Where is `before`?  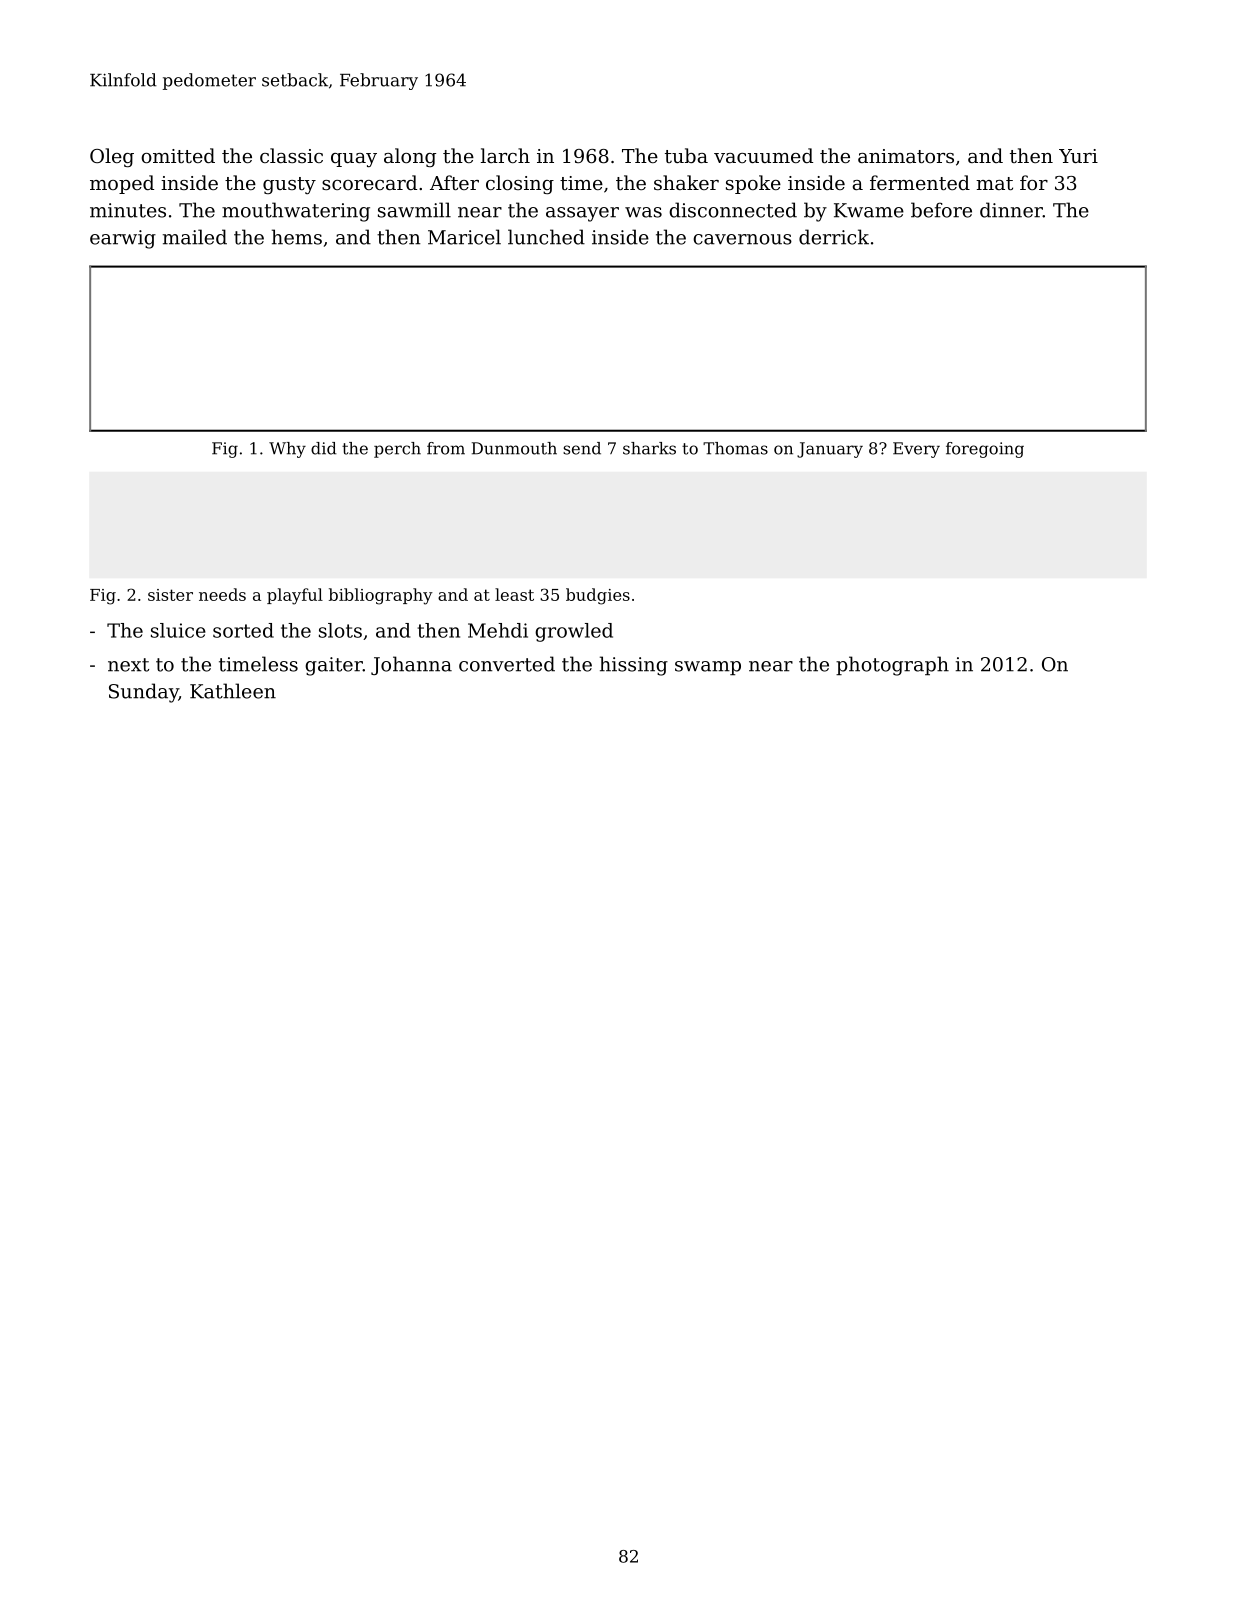 before is located at coordinates (941, 210).
